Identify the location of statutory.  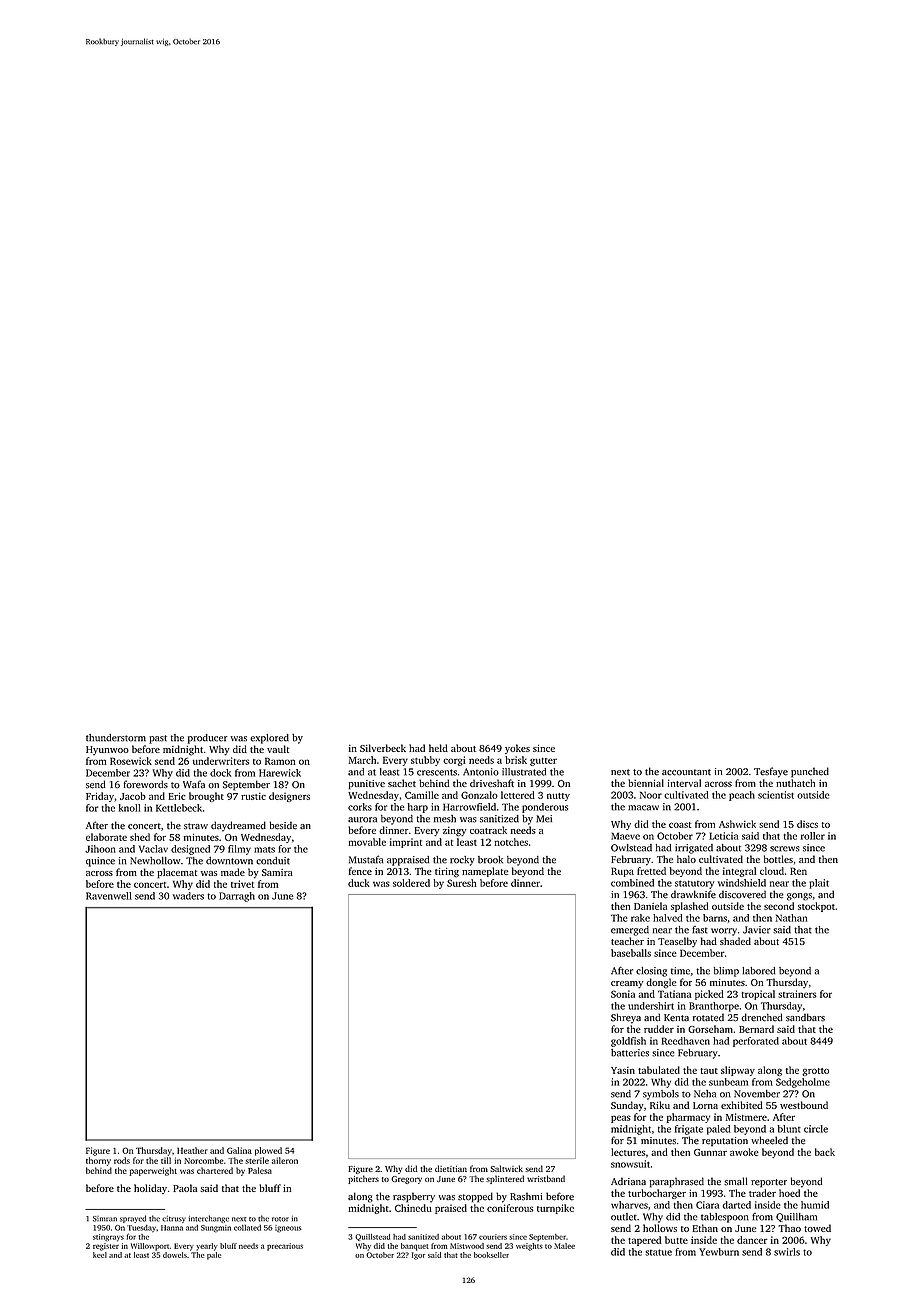
(694, 884).
